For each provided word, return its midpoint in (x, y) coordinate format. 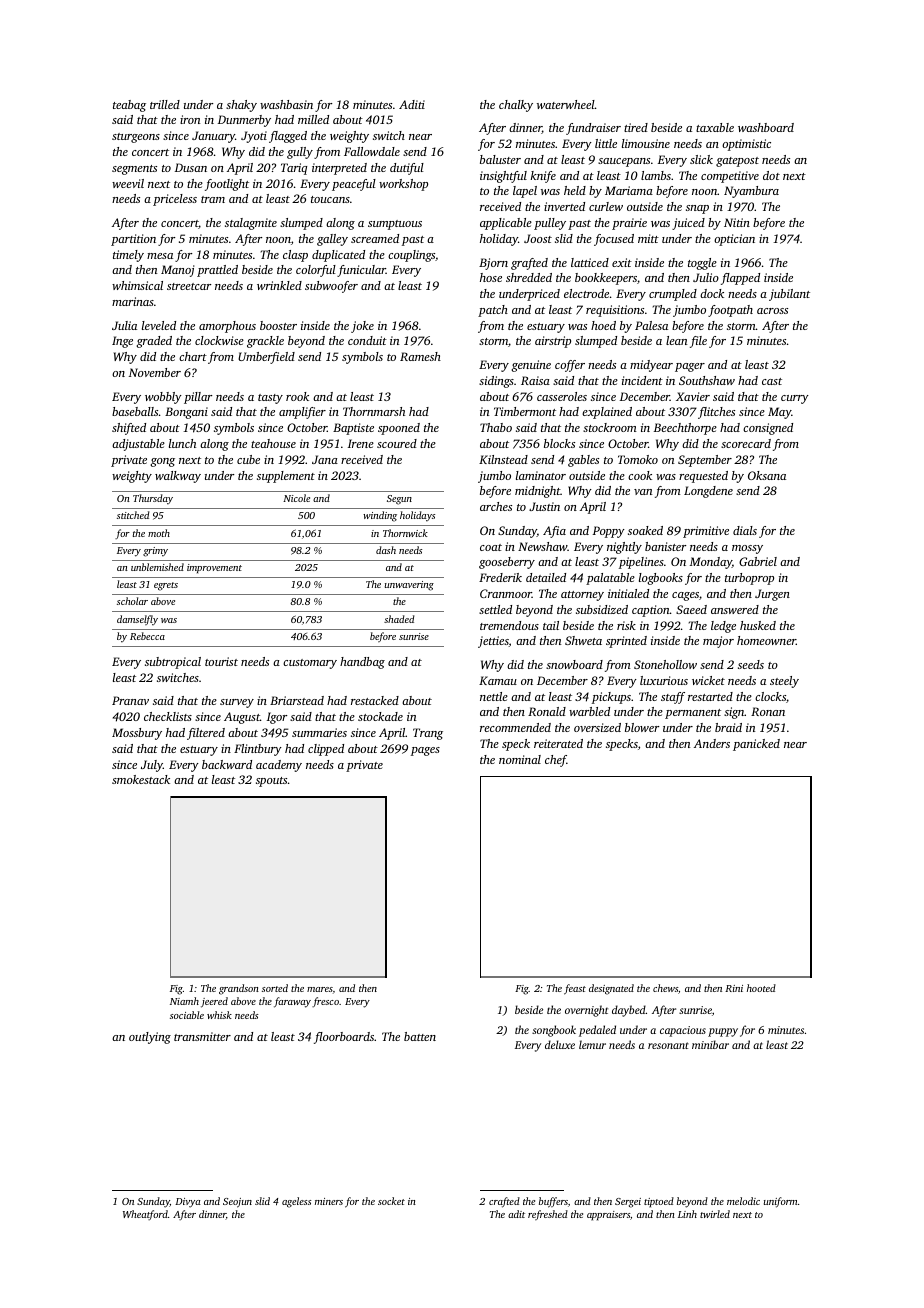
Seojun (237, 1203)
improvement (214, 568)
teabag (129, 106)
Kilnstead (503, 459)
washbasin (286, 104)
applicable (506, 224)
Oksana (767, 475)
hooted (761, 988)
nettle (494, 696)
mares (320, 989)
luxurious (664, 680)
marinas (133, 301)
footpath (730, 311)
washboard (766, 127)
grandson (239, 989)
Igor (277, 718)
